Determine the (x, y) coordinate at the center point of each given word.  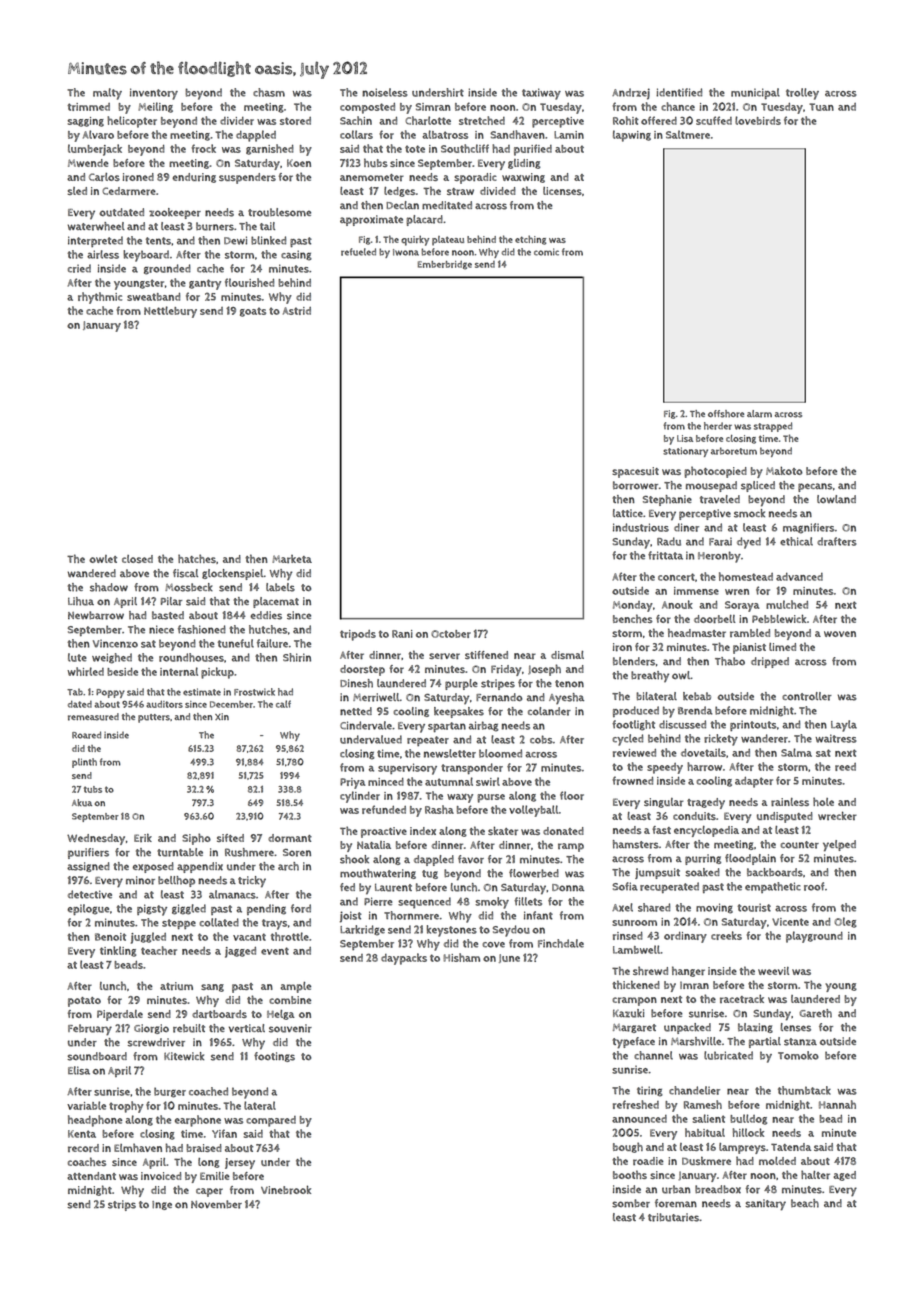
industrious (641, 527)
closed (137, 559)
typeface (633, 1043)
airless (103, 254)
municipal (755, 93)
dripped (770, 662)
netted (356, 711)
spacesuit (635, 472)
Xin (222, 716)
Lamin (569, 135)
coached (208, 1091)
